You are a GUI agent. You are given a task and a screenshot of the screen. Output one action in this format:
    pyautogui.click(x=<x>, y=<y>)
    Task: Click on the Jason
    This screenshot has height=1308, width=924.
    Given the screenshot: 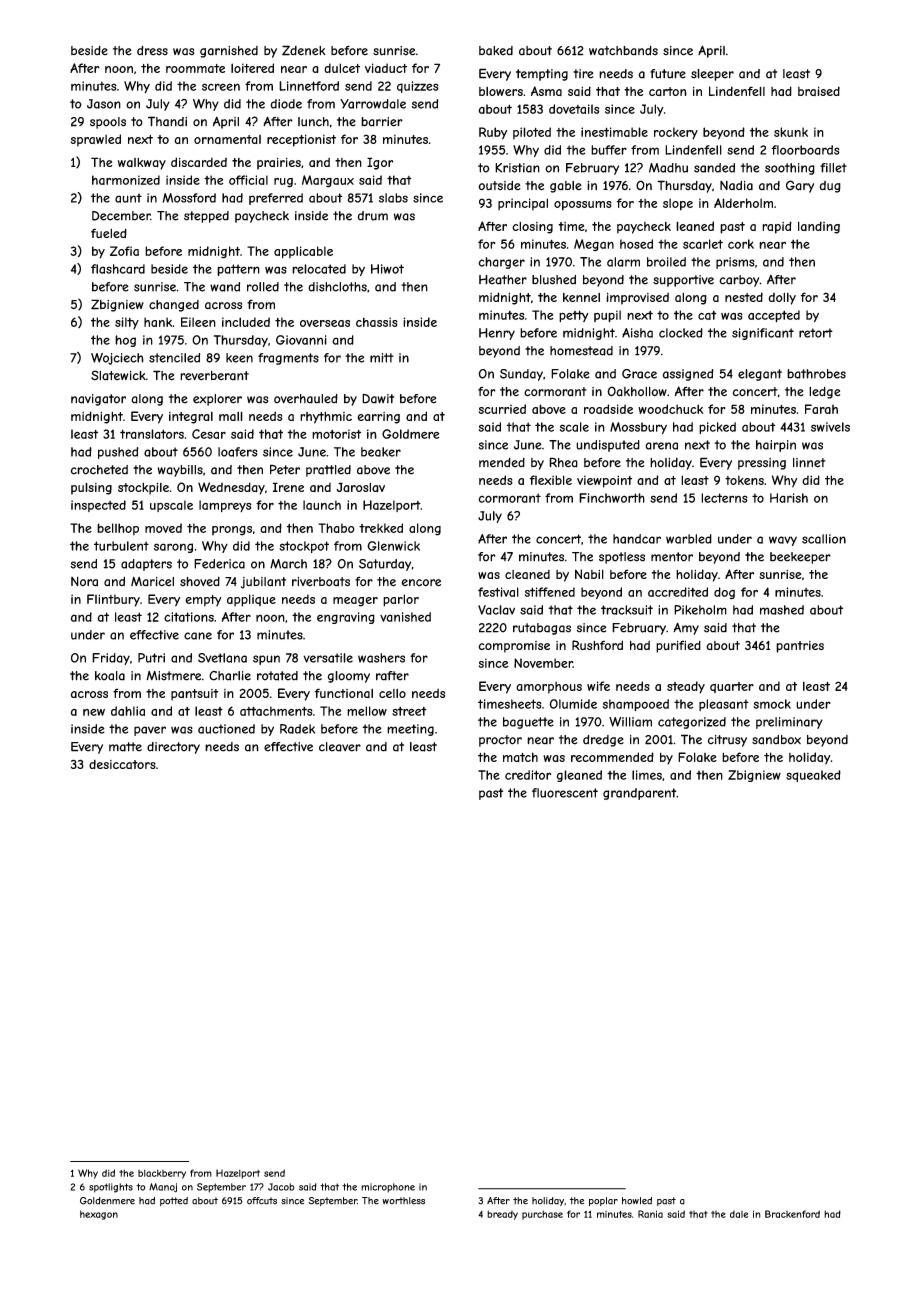 What is the action you would take?
    pyautogui.click(x=104, y=104)
